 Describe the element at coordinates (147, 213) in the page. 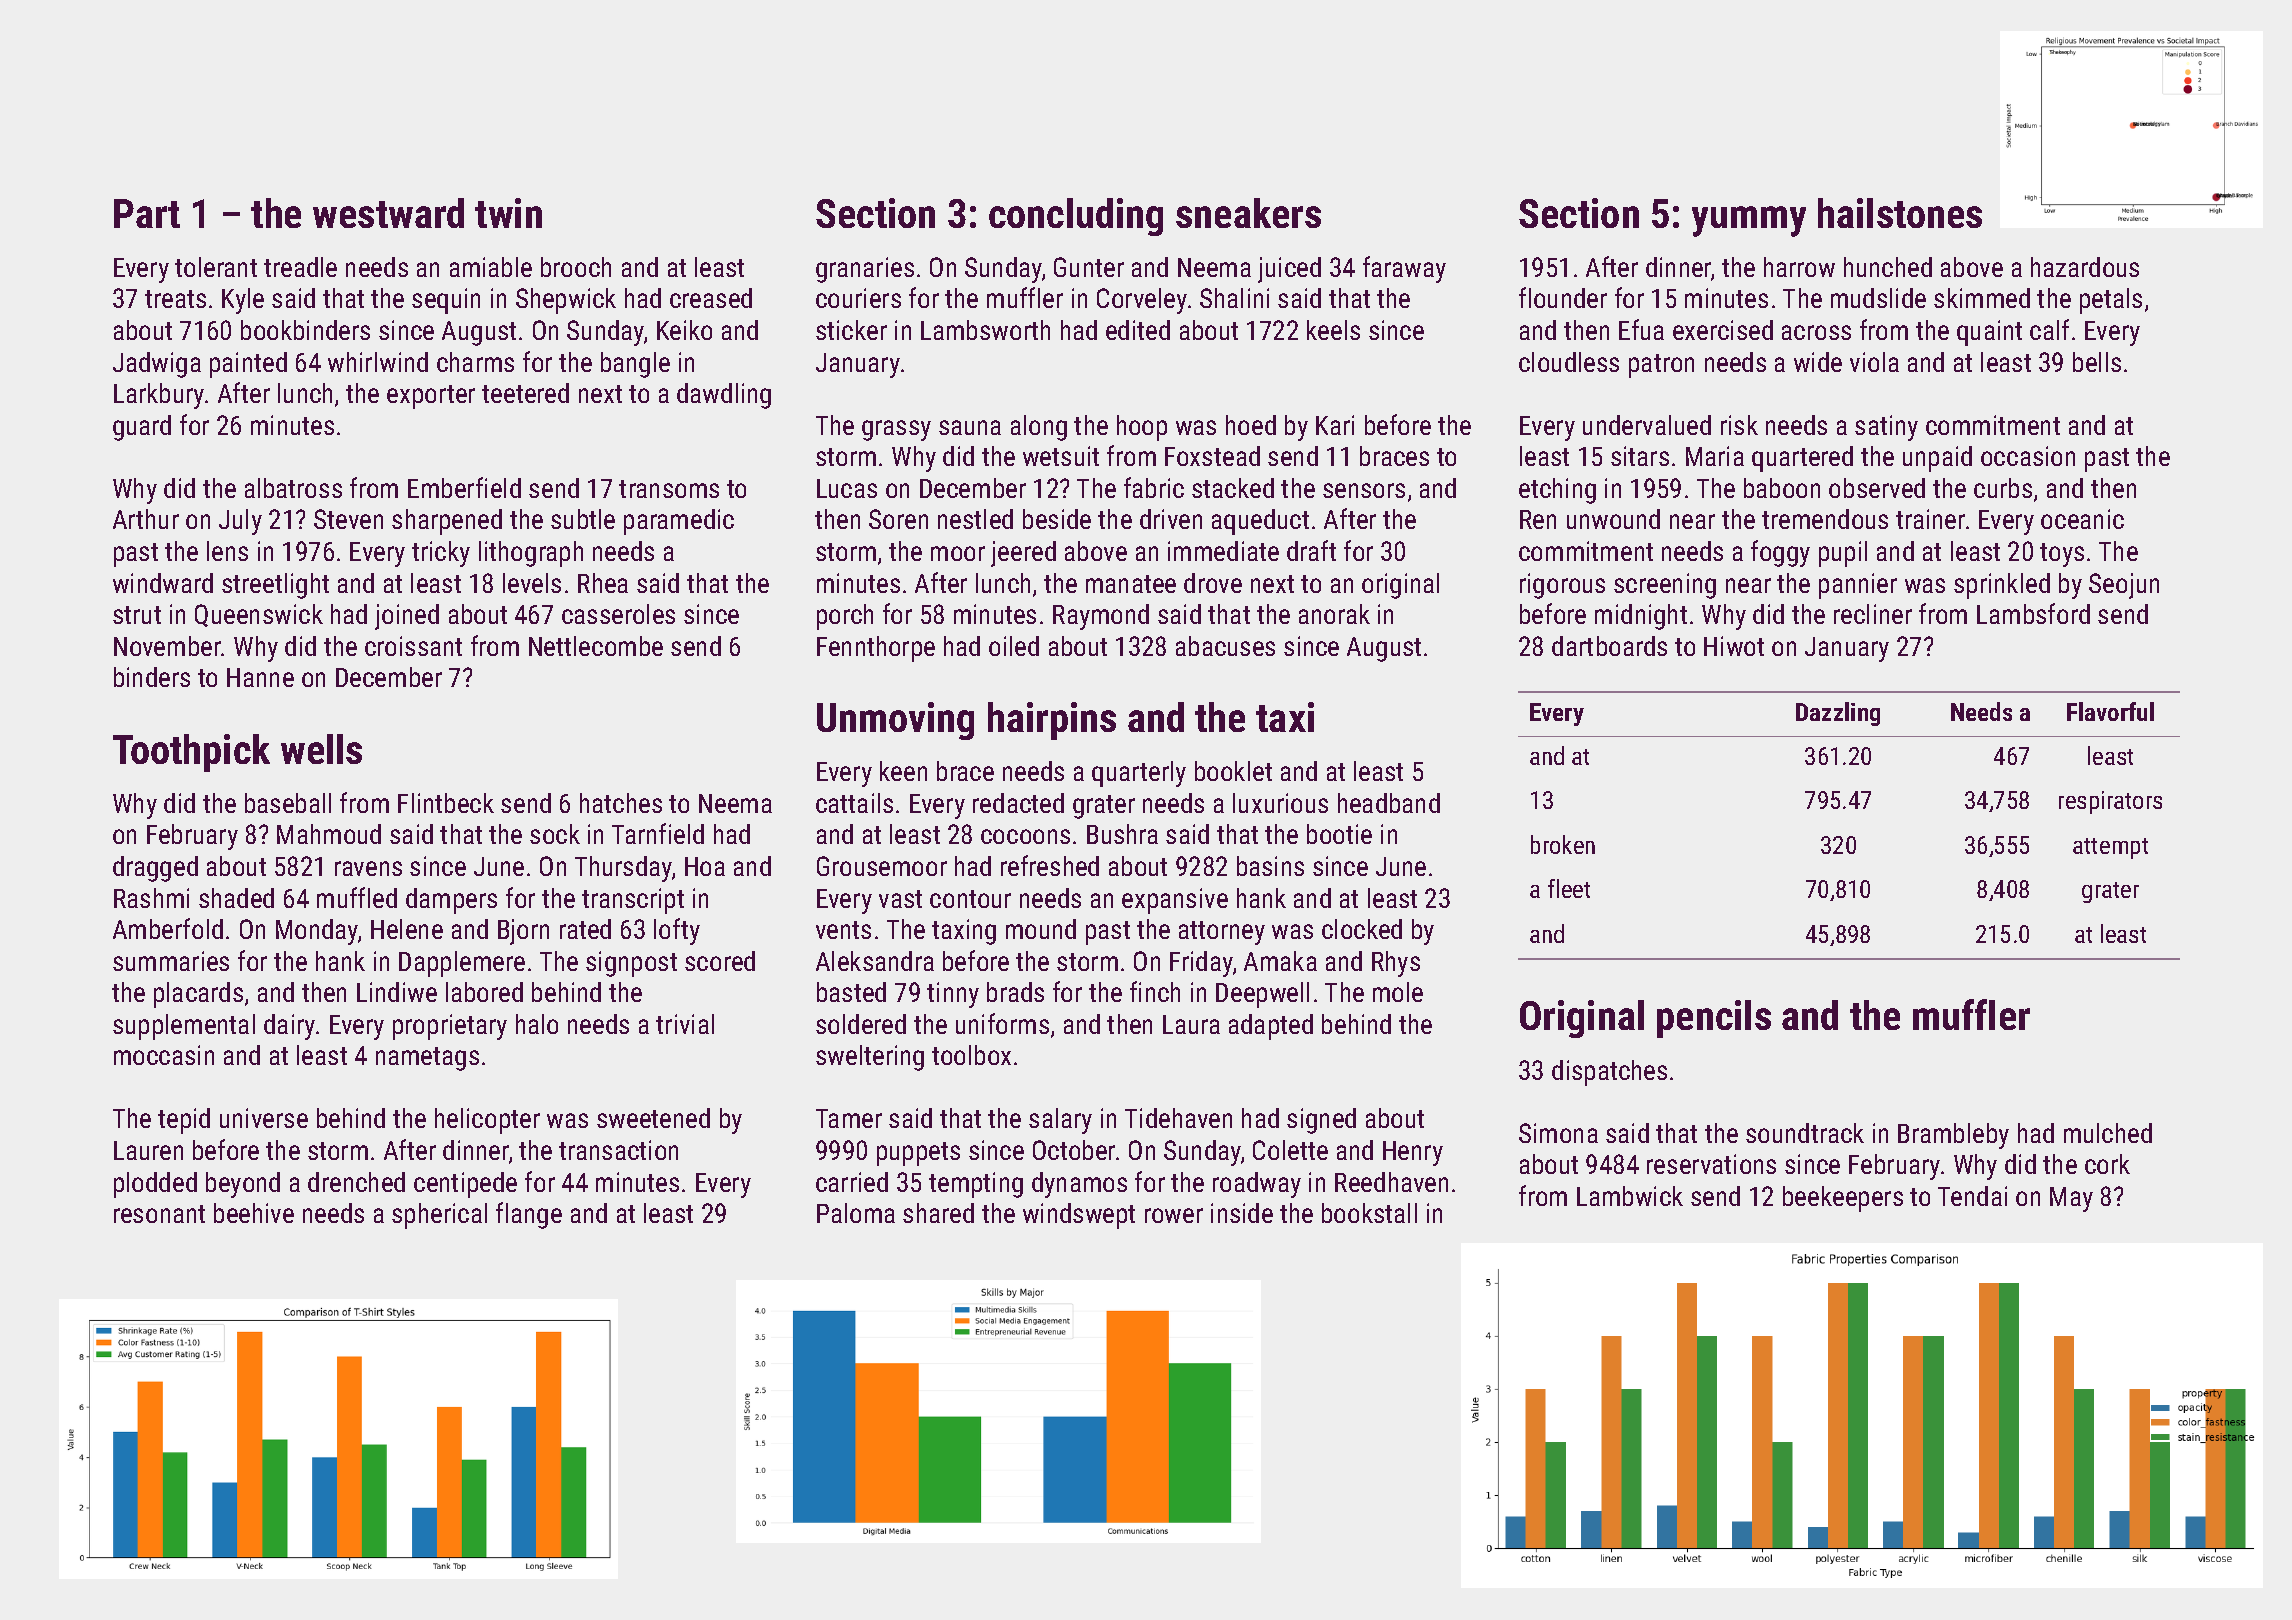

I see `Part` at that location.
